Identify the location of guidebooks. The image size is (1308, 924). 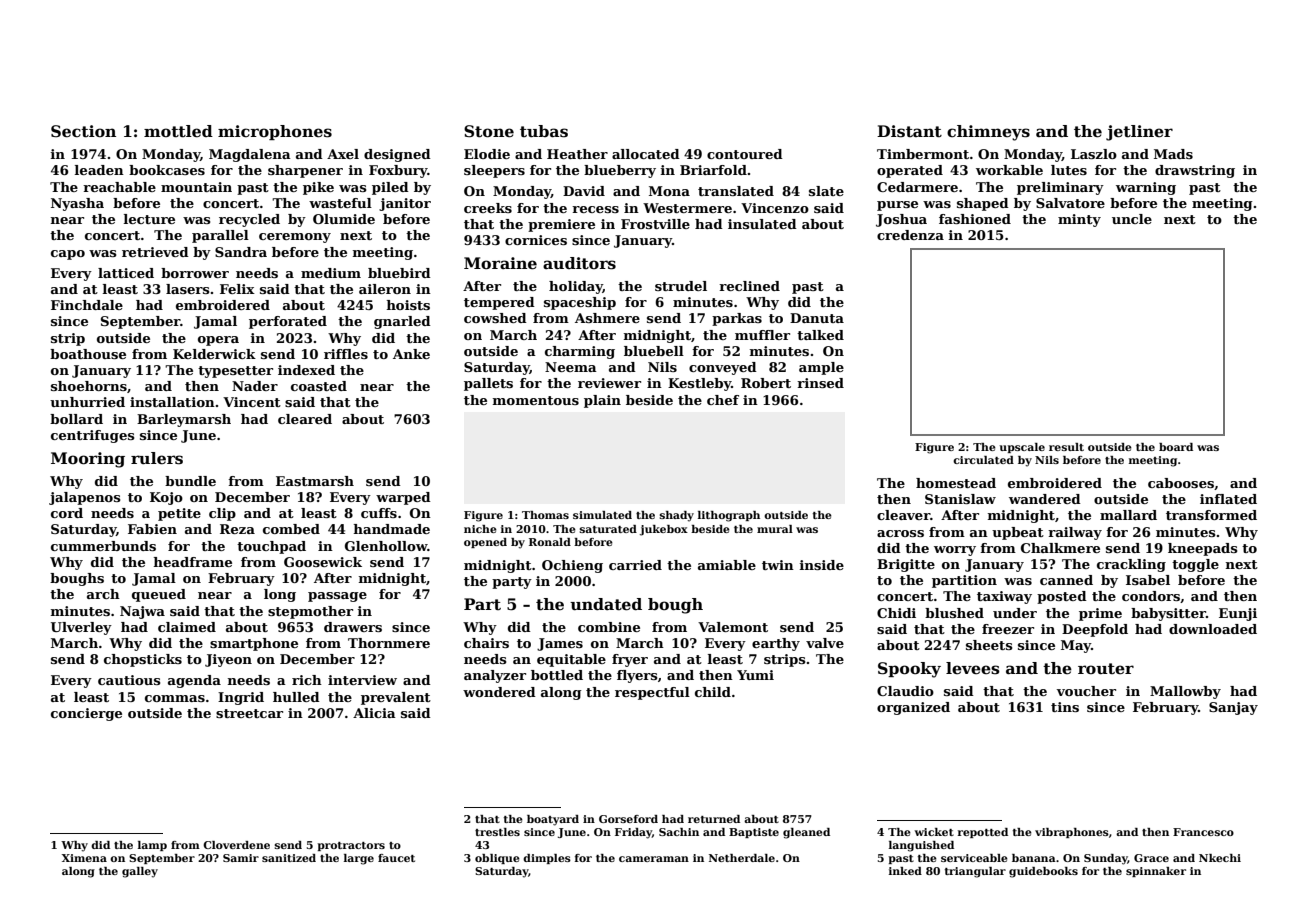
(1043, 872).
